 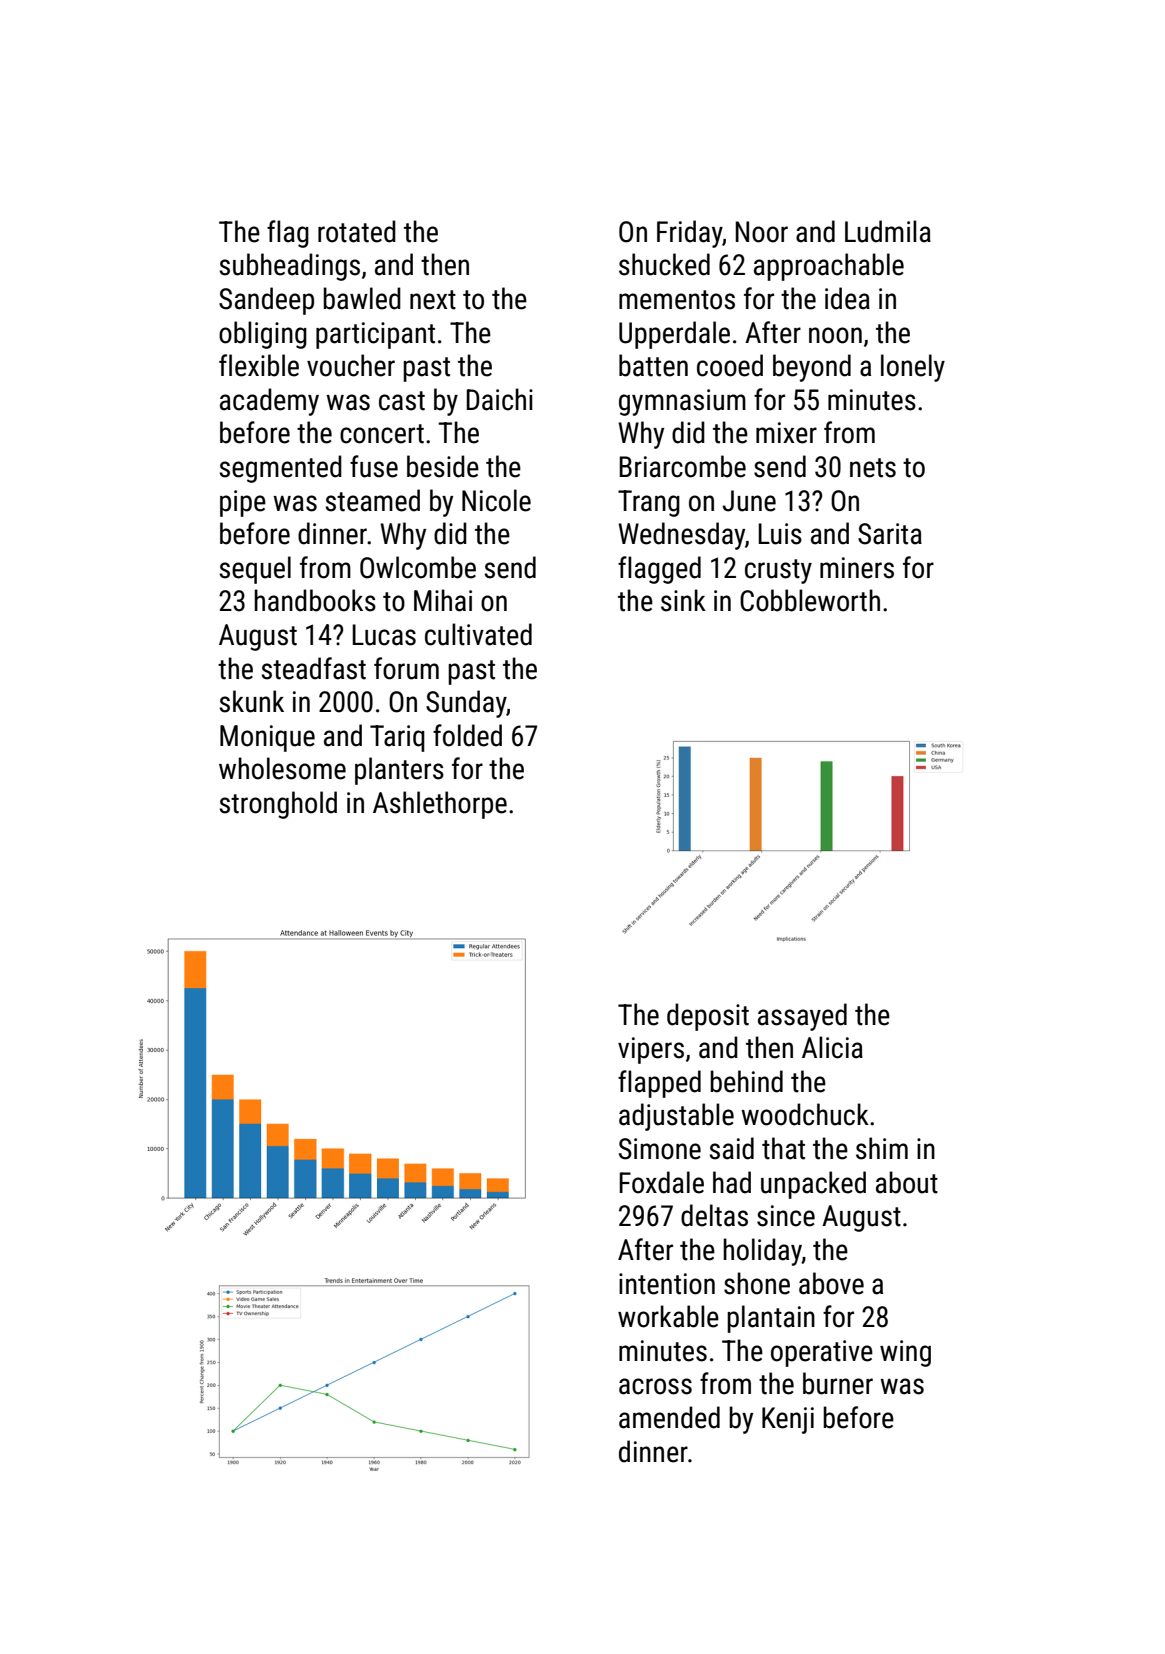 What do you see at coordinates (651, 1050) in the screenshot?
I see `vipers` at bounding box center [651, 1050].
